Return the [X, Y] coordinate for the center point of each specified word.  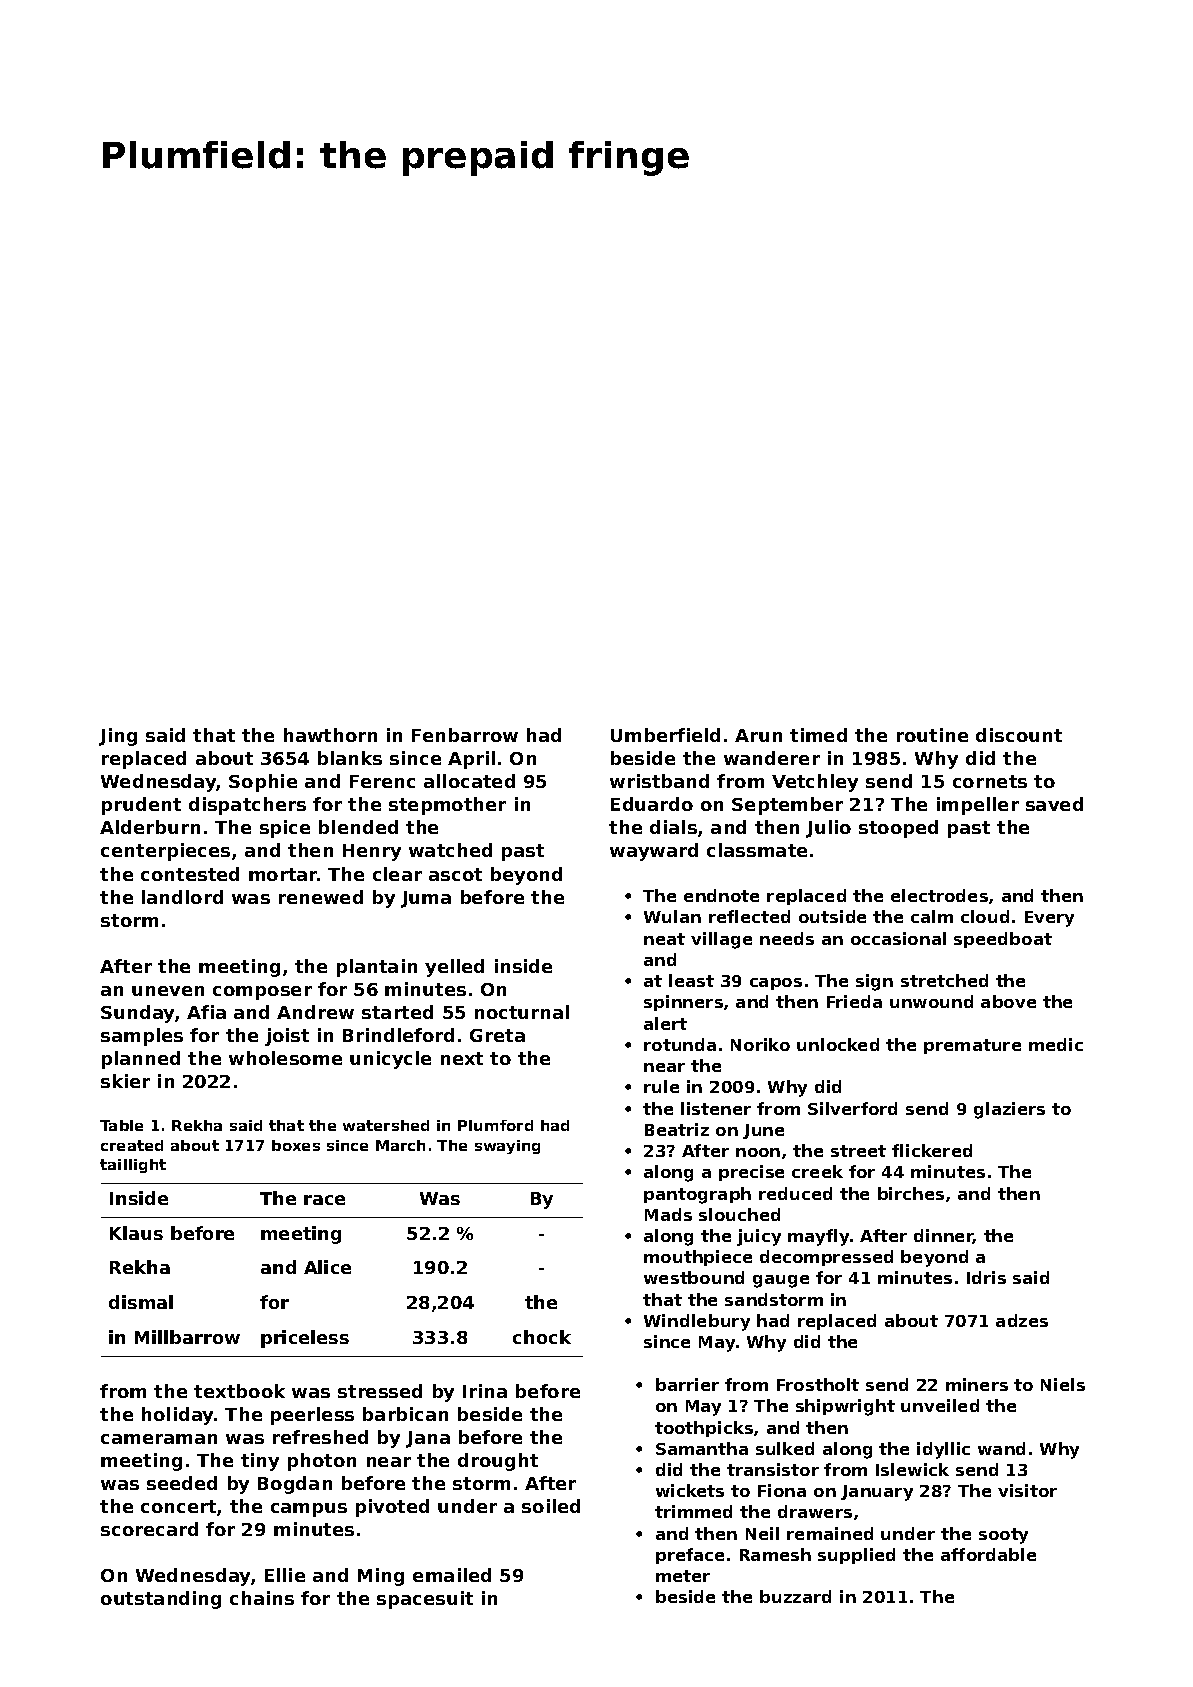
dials [673, 827]
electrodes [939, 895]
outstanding [161, 1600]
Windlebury [697, 1322]
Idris [986, 1277]
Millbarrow [187, 1337]
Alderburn [150, 827]
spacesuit [425, 1600]
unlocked [838, 1044]
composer [262, 993]
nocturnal [522, 1012]
